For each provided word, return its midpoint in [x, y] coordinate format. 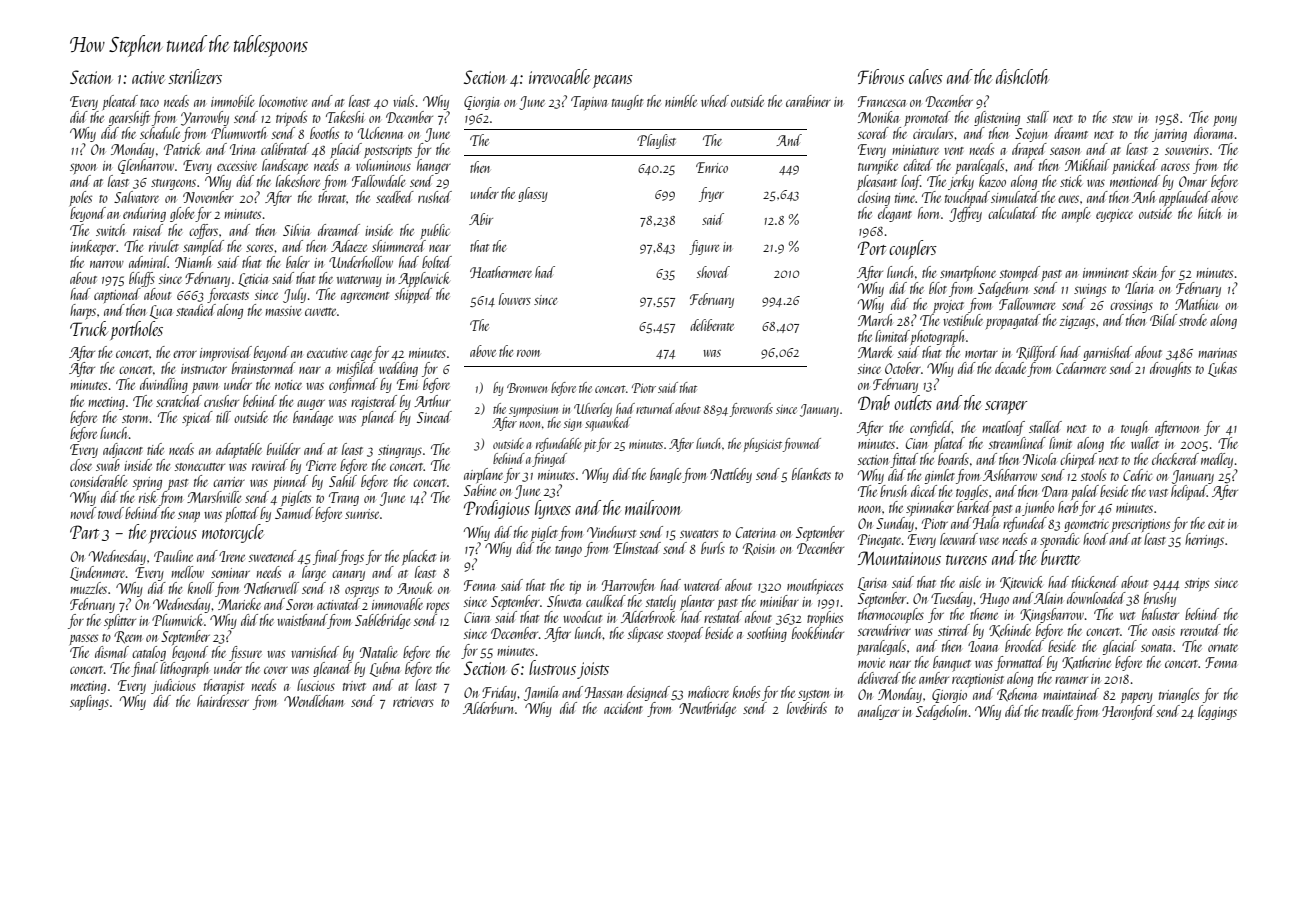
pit [590, 446]
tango [568, 551]
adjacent [123, 450]
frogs [351, 557]
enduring [144, 214]
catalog [149, 653]
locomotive [283, 101]
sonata [1156, 648]
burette [1061, 557]
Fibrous [881, 76]
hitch [1209, 213]
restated [723, 617]
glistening [997, 118]
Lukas [1222, 369]
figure [704, 247]
